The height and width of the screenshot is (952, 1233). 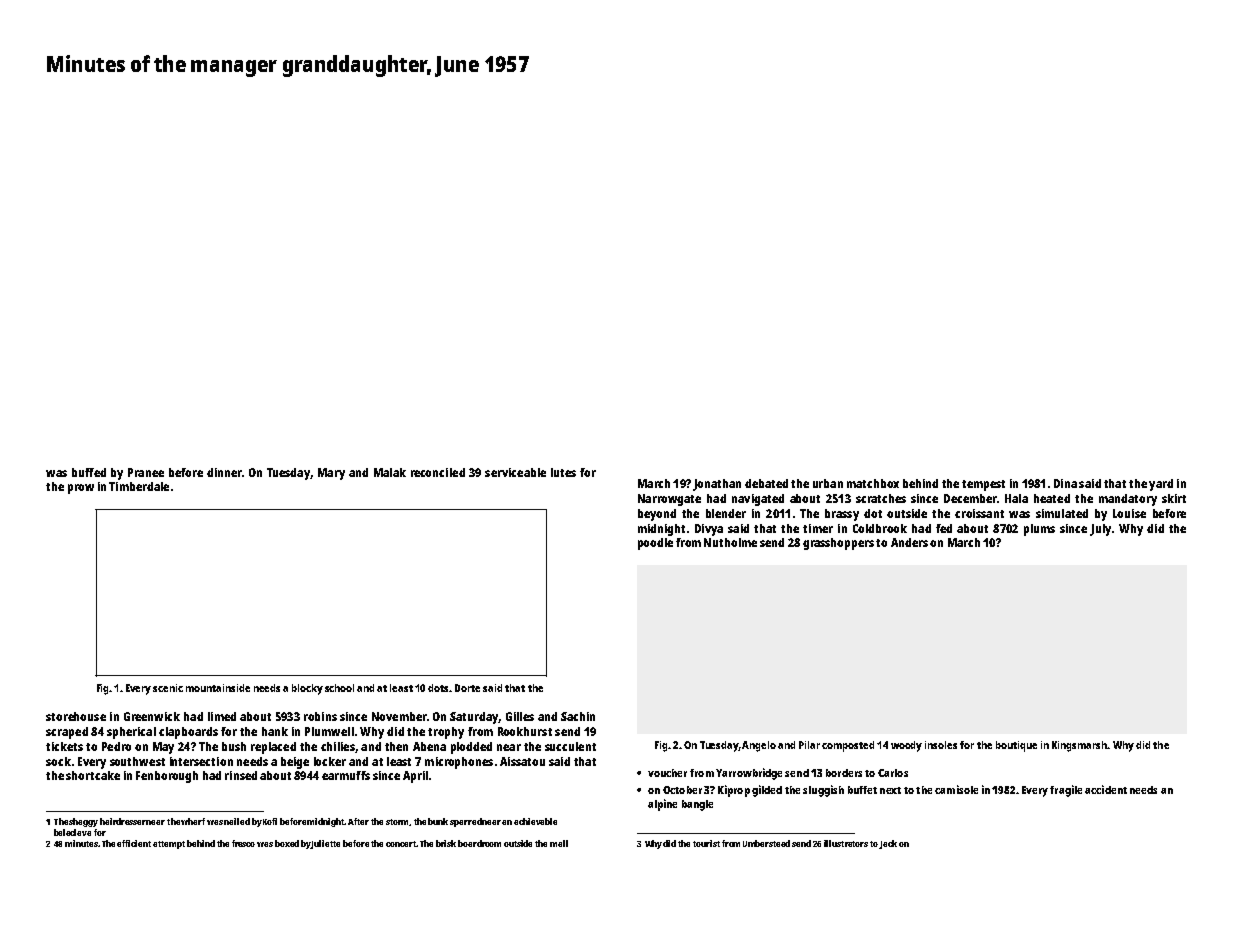 I want to click on Dorte, so click(x=467, y=688).
